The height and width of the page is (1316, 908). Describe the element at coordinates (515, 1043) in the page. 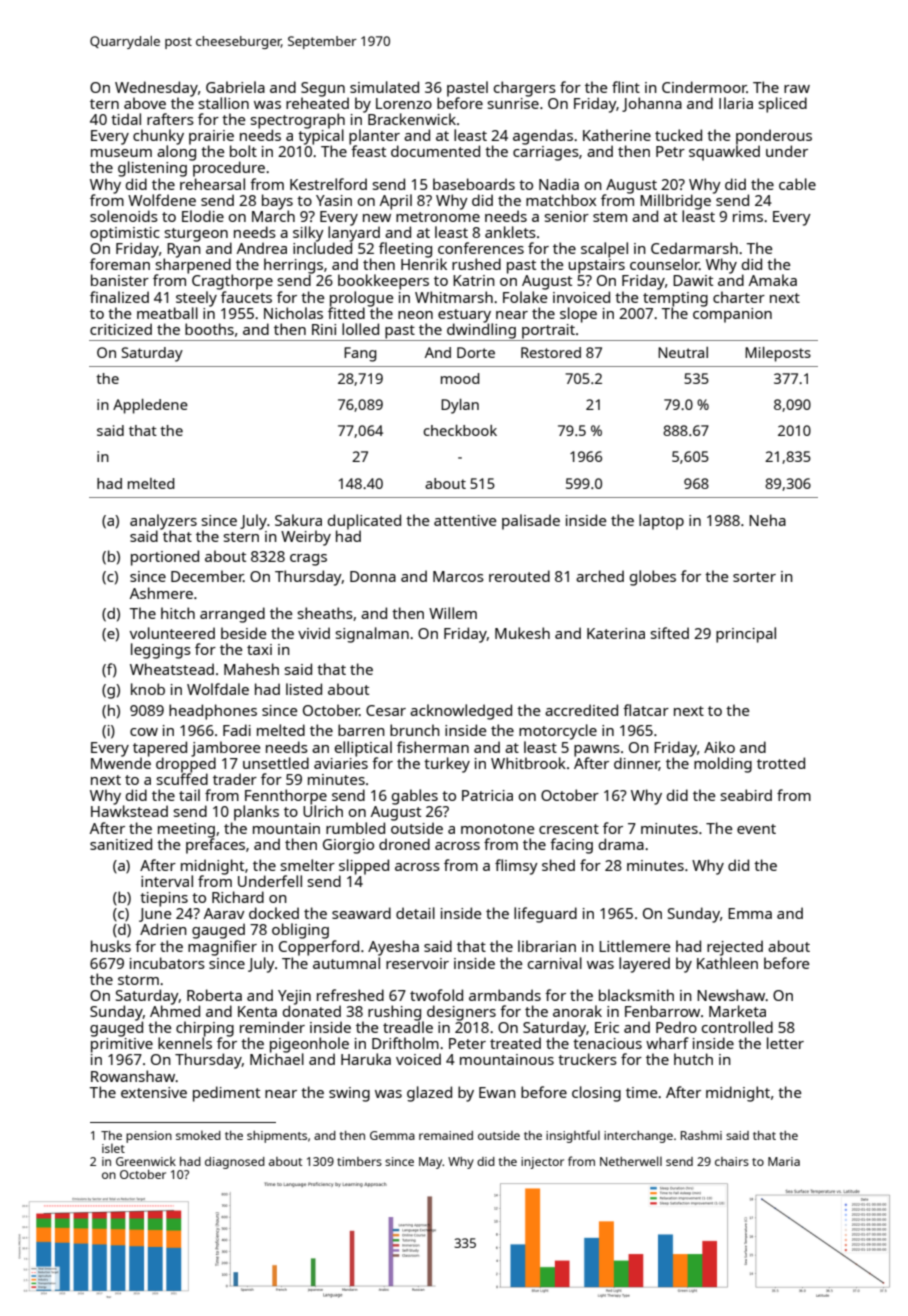

I see `treated` at that location.
